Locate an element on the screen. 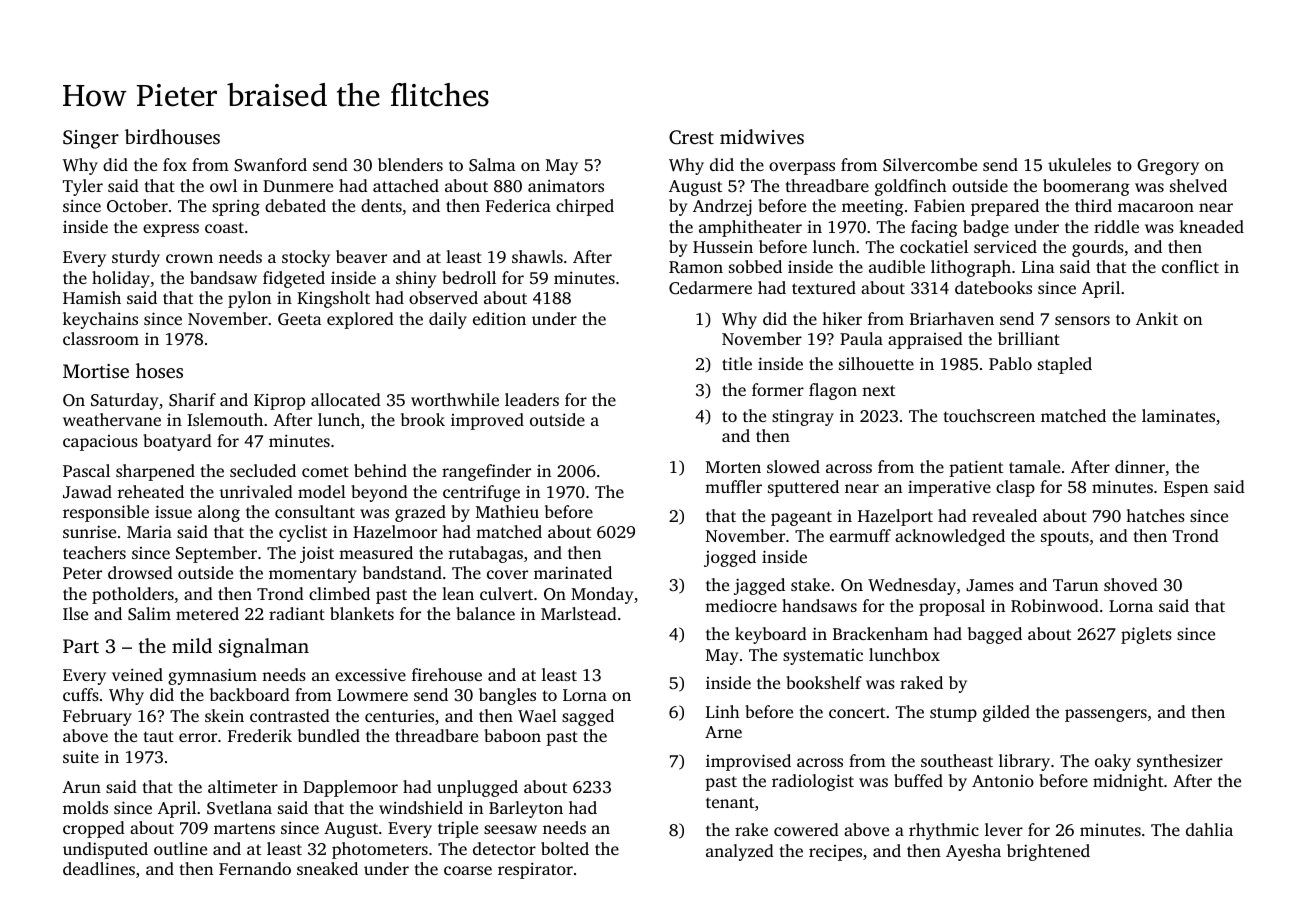 Image resolution: width=1308 pixels, height=924 pixels. gymnasium is located at coordinates (212, 676).
